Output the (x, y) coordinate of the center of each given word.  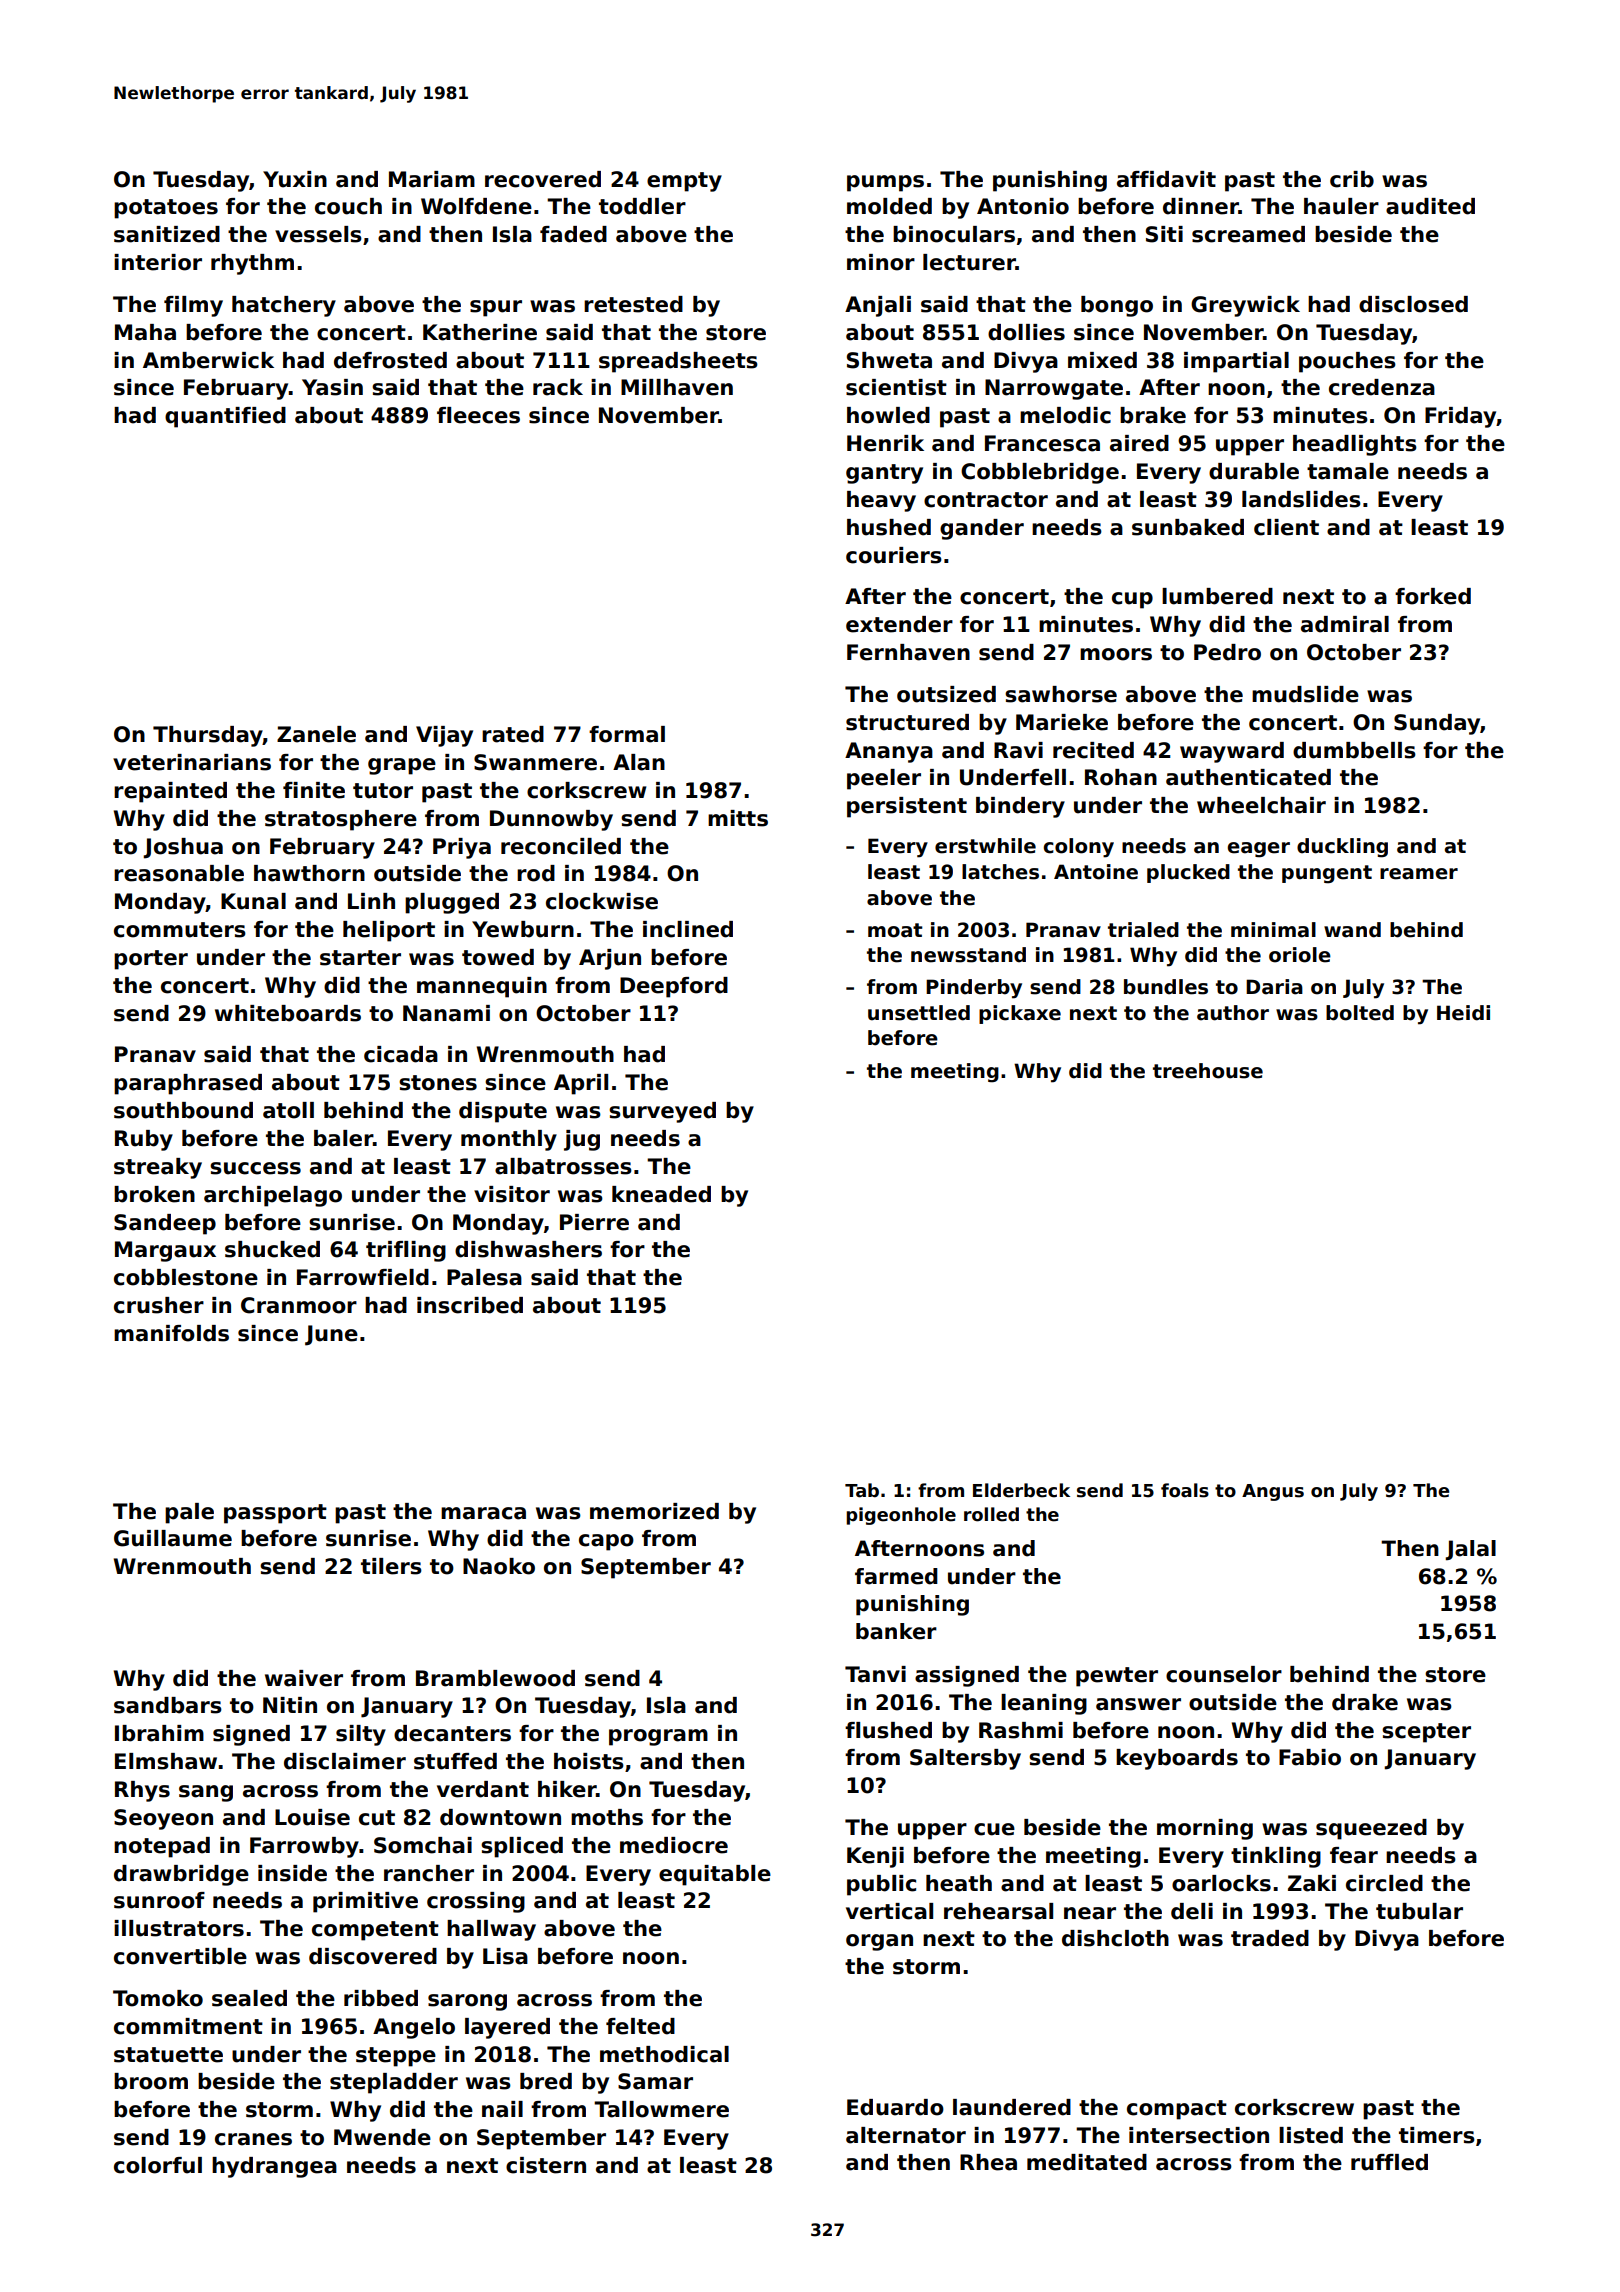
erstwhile (985, 846)
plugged (452, 903)
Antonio (1023, 206)
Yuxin (295, 179)
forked (1433, 596)
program (658, 1737)
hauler (1341, 206)
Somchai (423, 1845)
